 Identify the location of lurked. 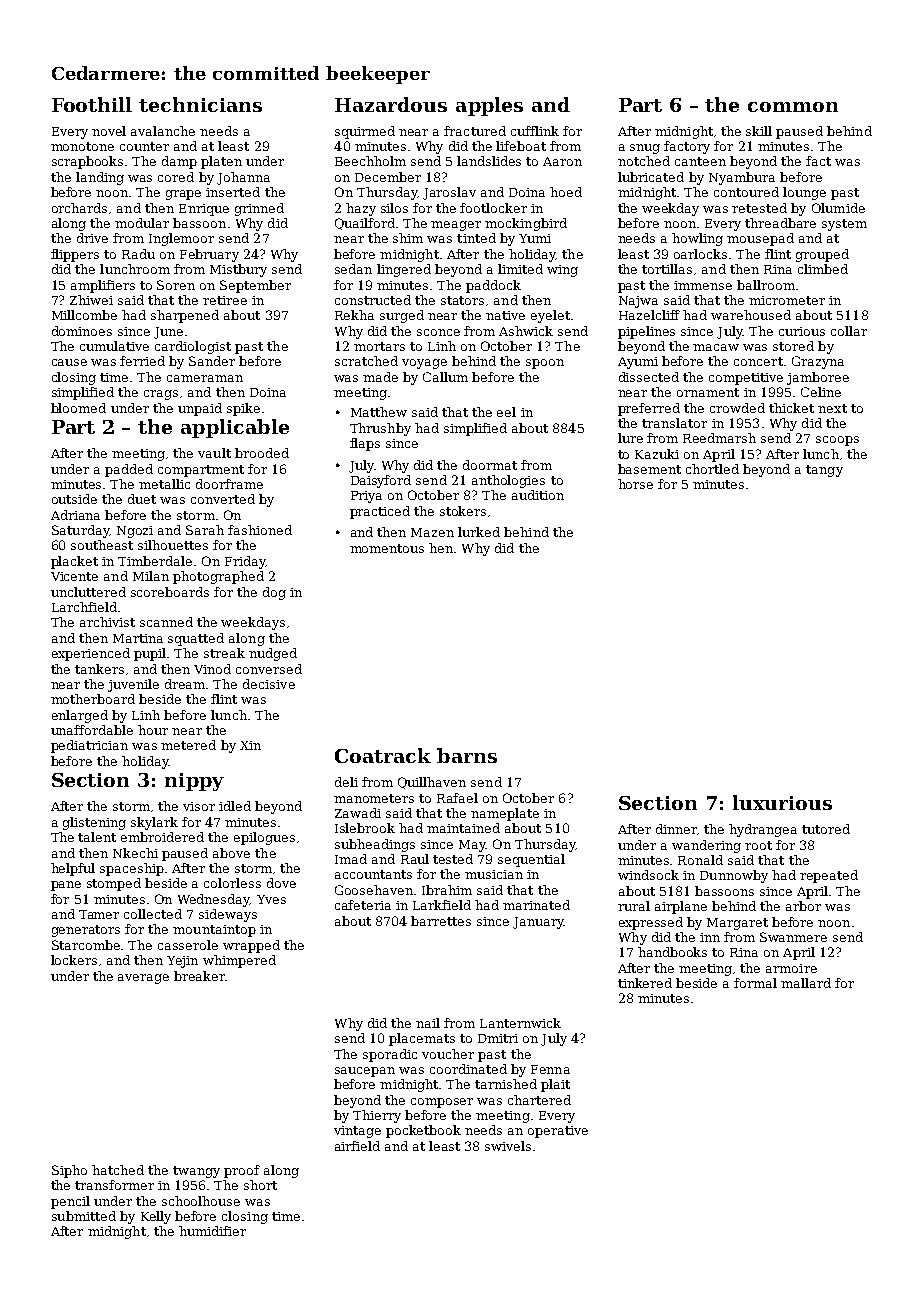
(479, 532).
